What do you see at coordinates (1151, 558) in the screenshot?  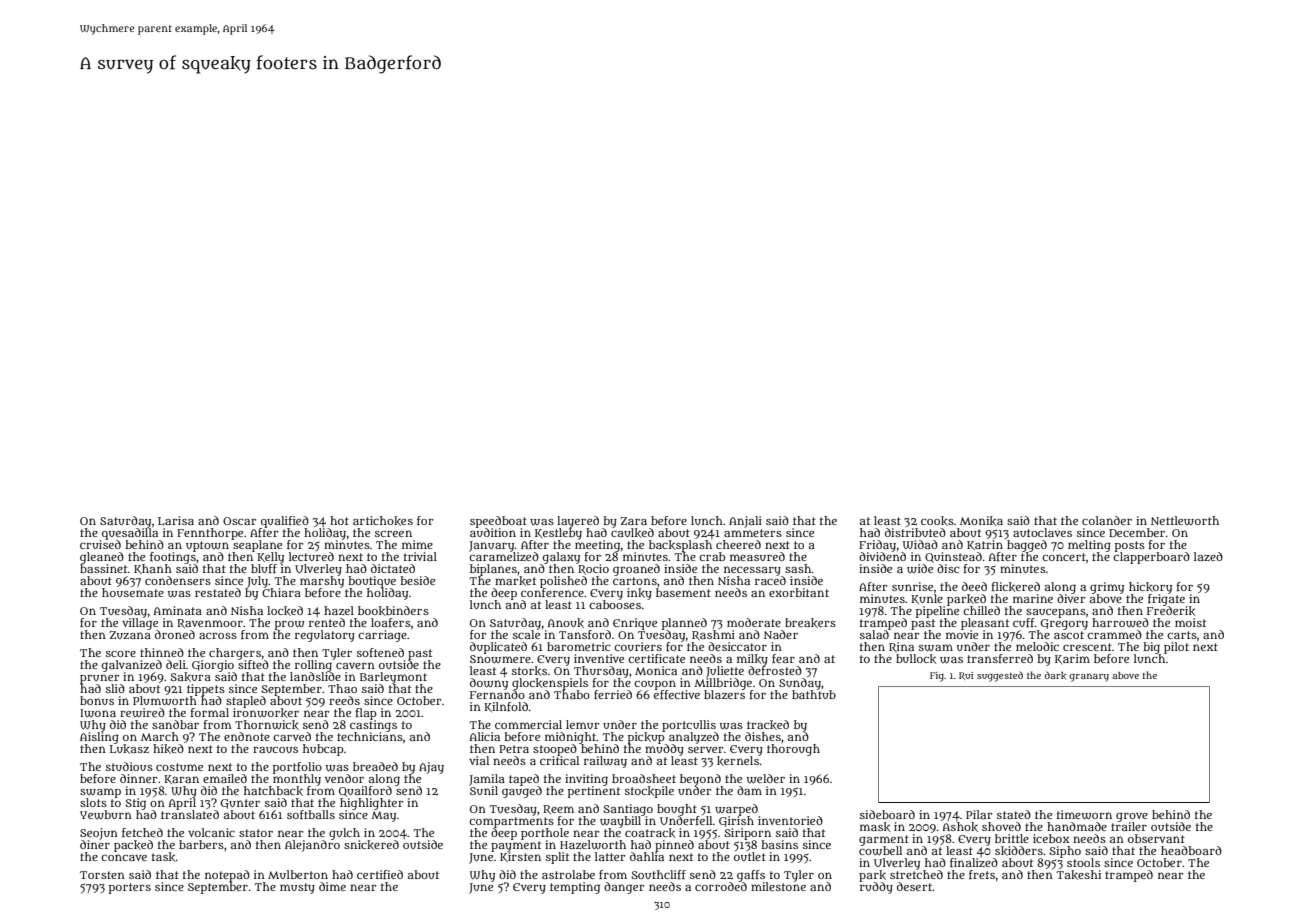 I see `clapperboard` at bounding box center [1151, 558].
